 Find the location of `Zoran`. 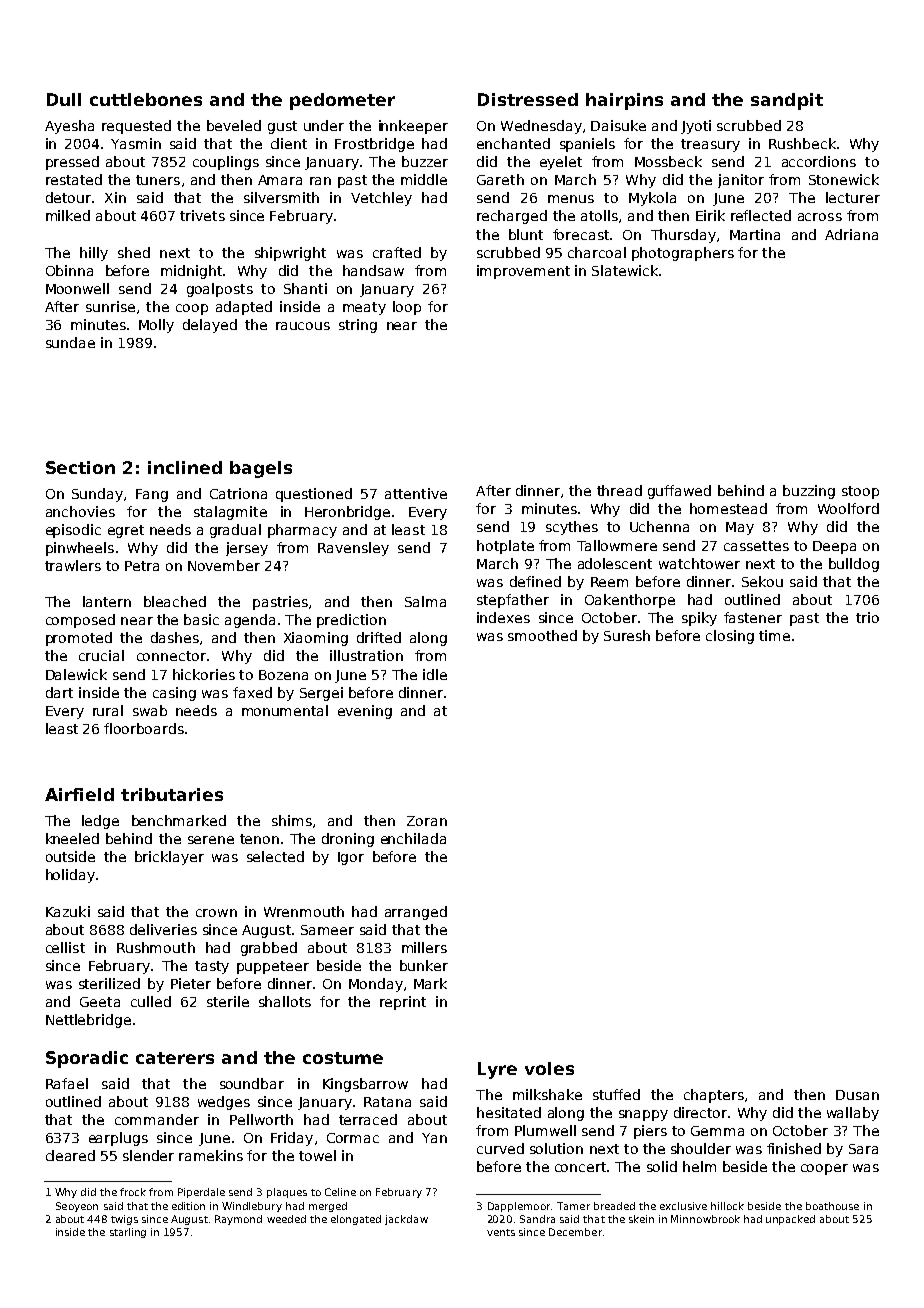

Zoran is located at coordinates (427, 821).
